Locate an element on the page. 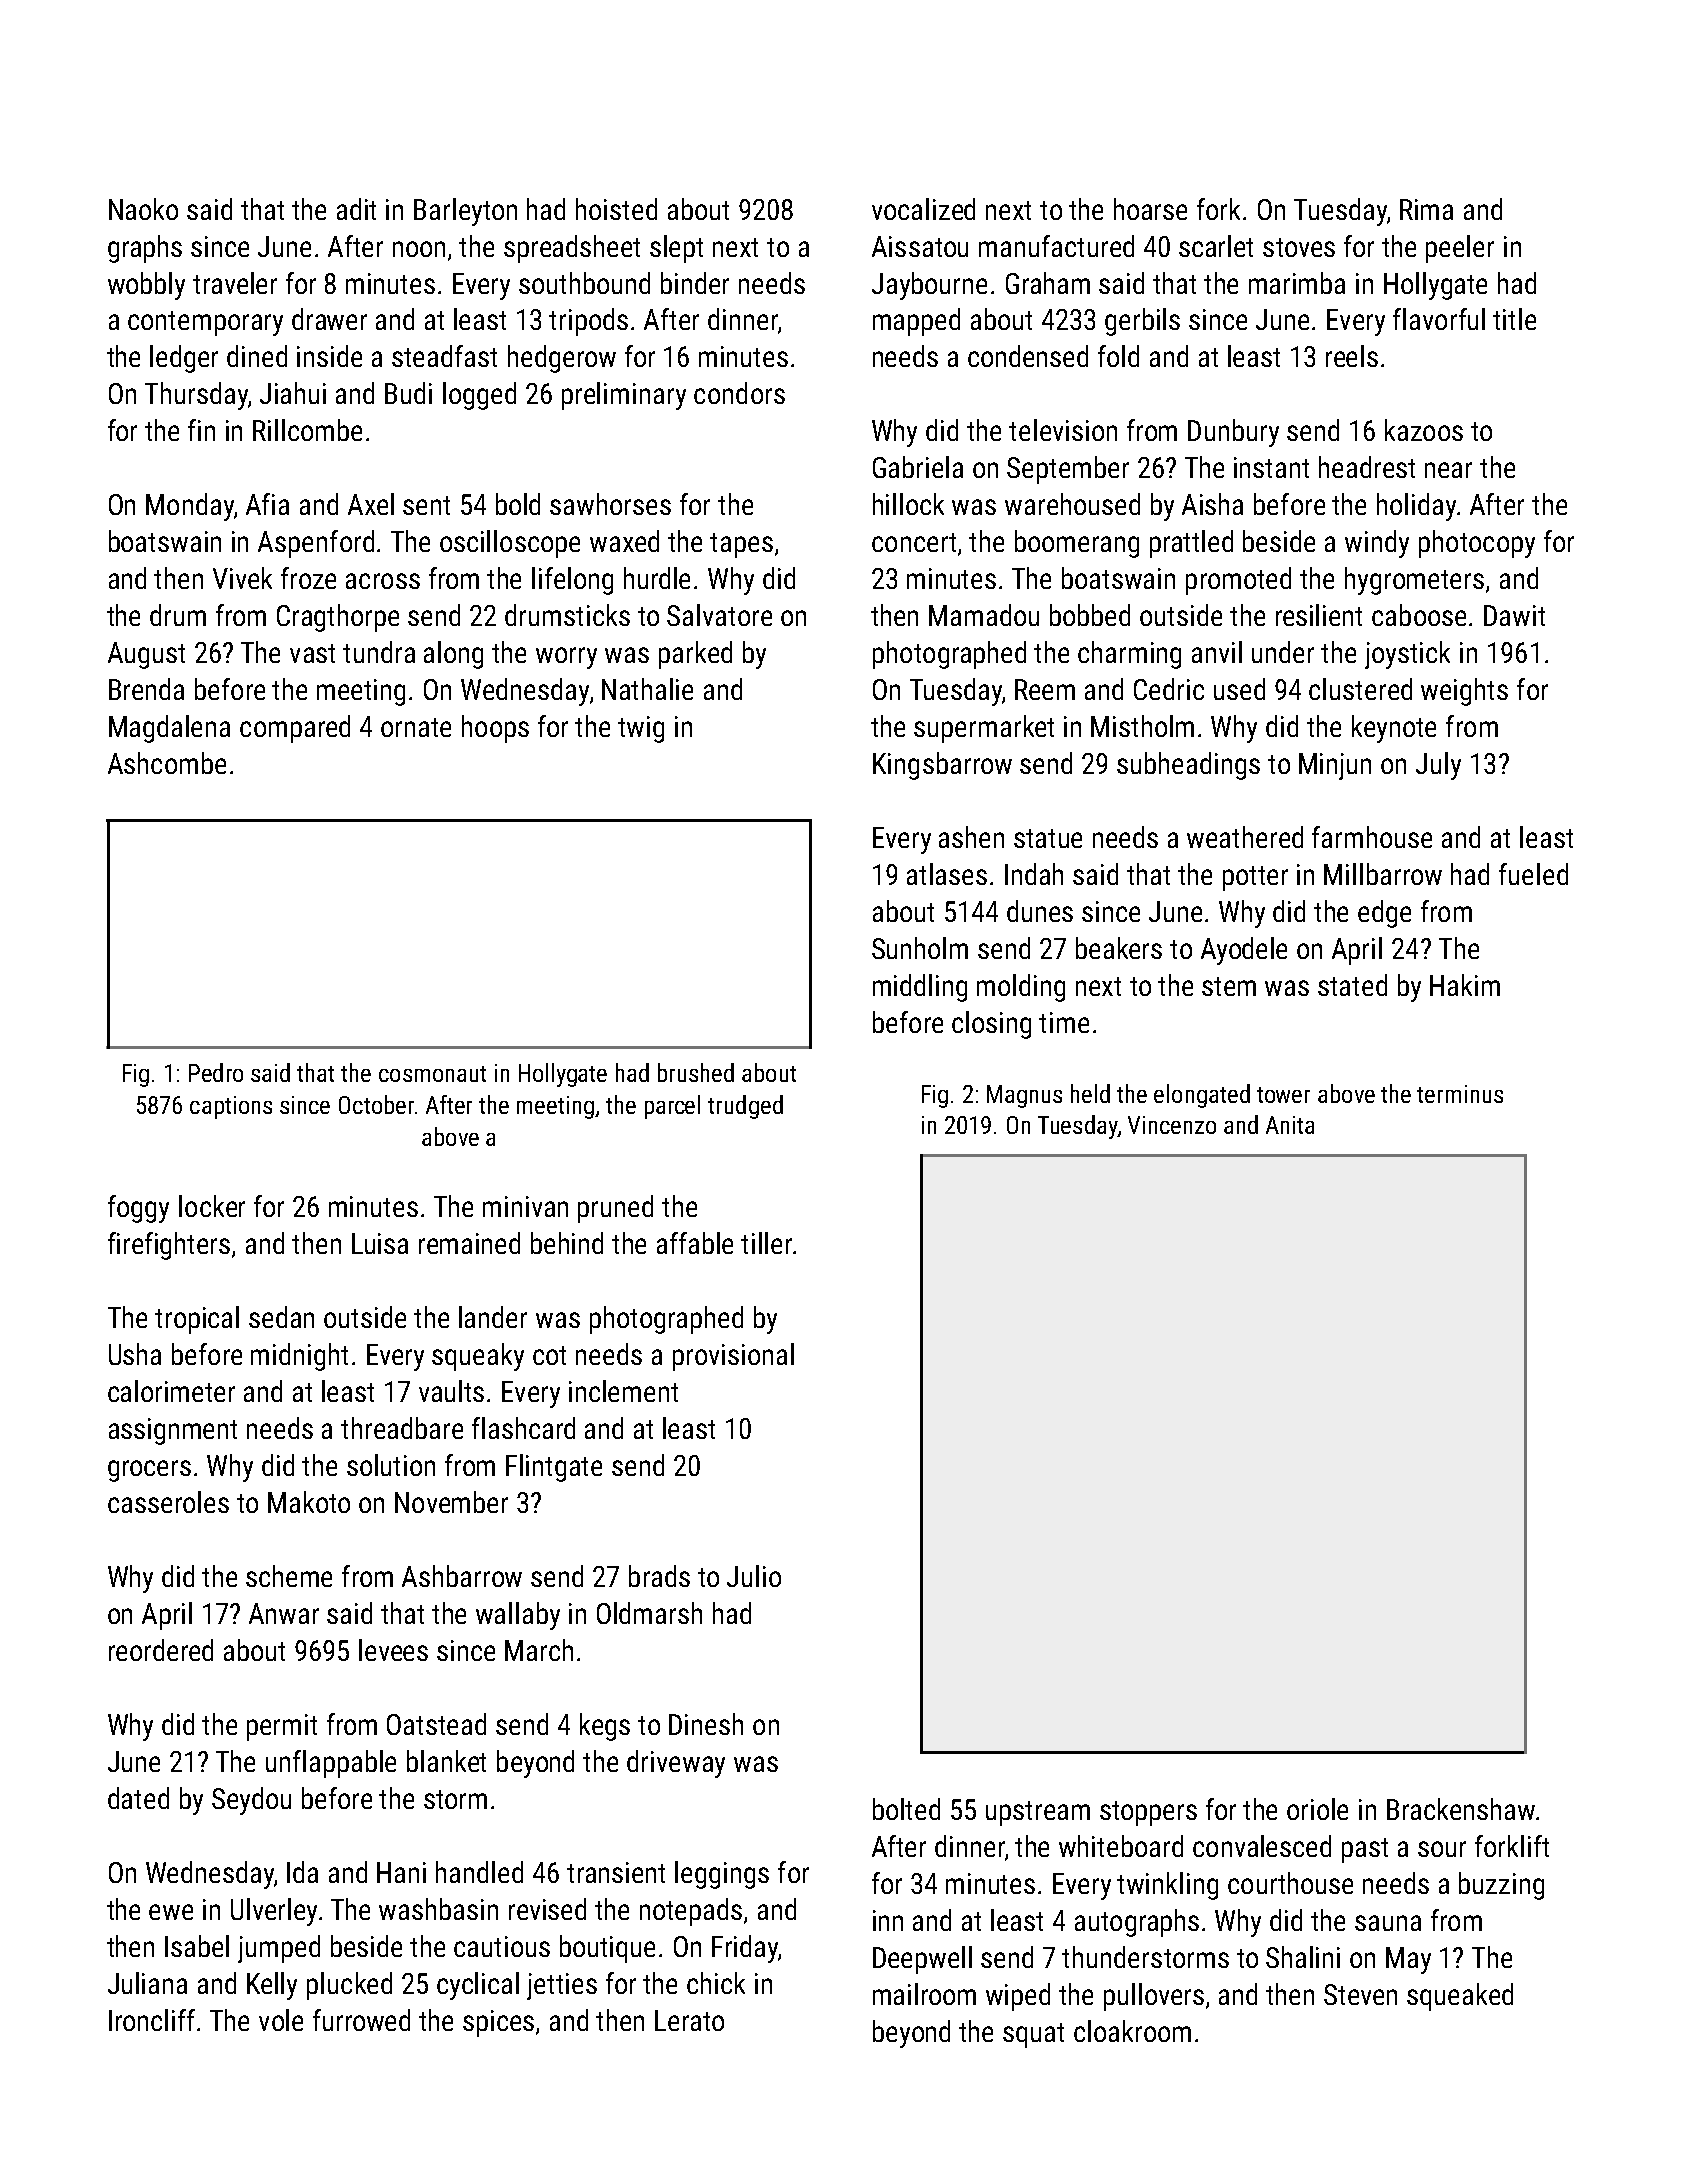 The width and height of the document is (1683, 2178). reordered is located at coordinates (161, 1650).
